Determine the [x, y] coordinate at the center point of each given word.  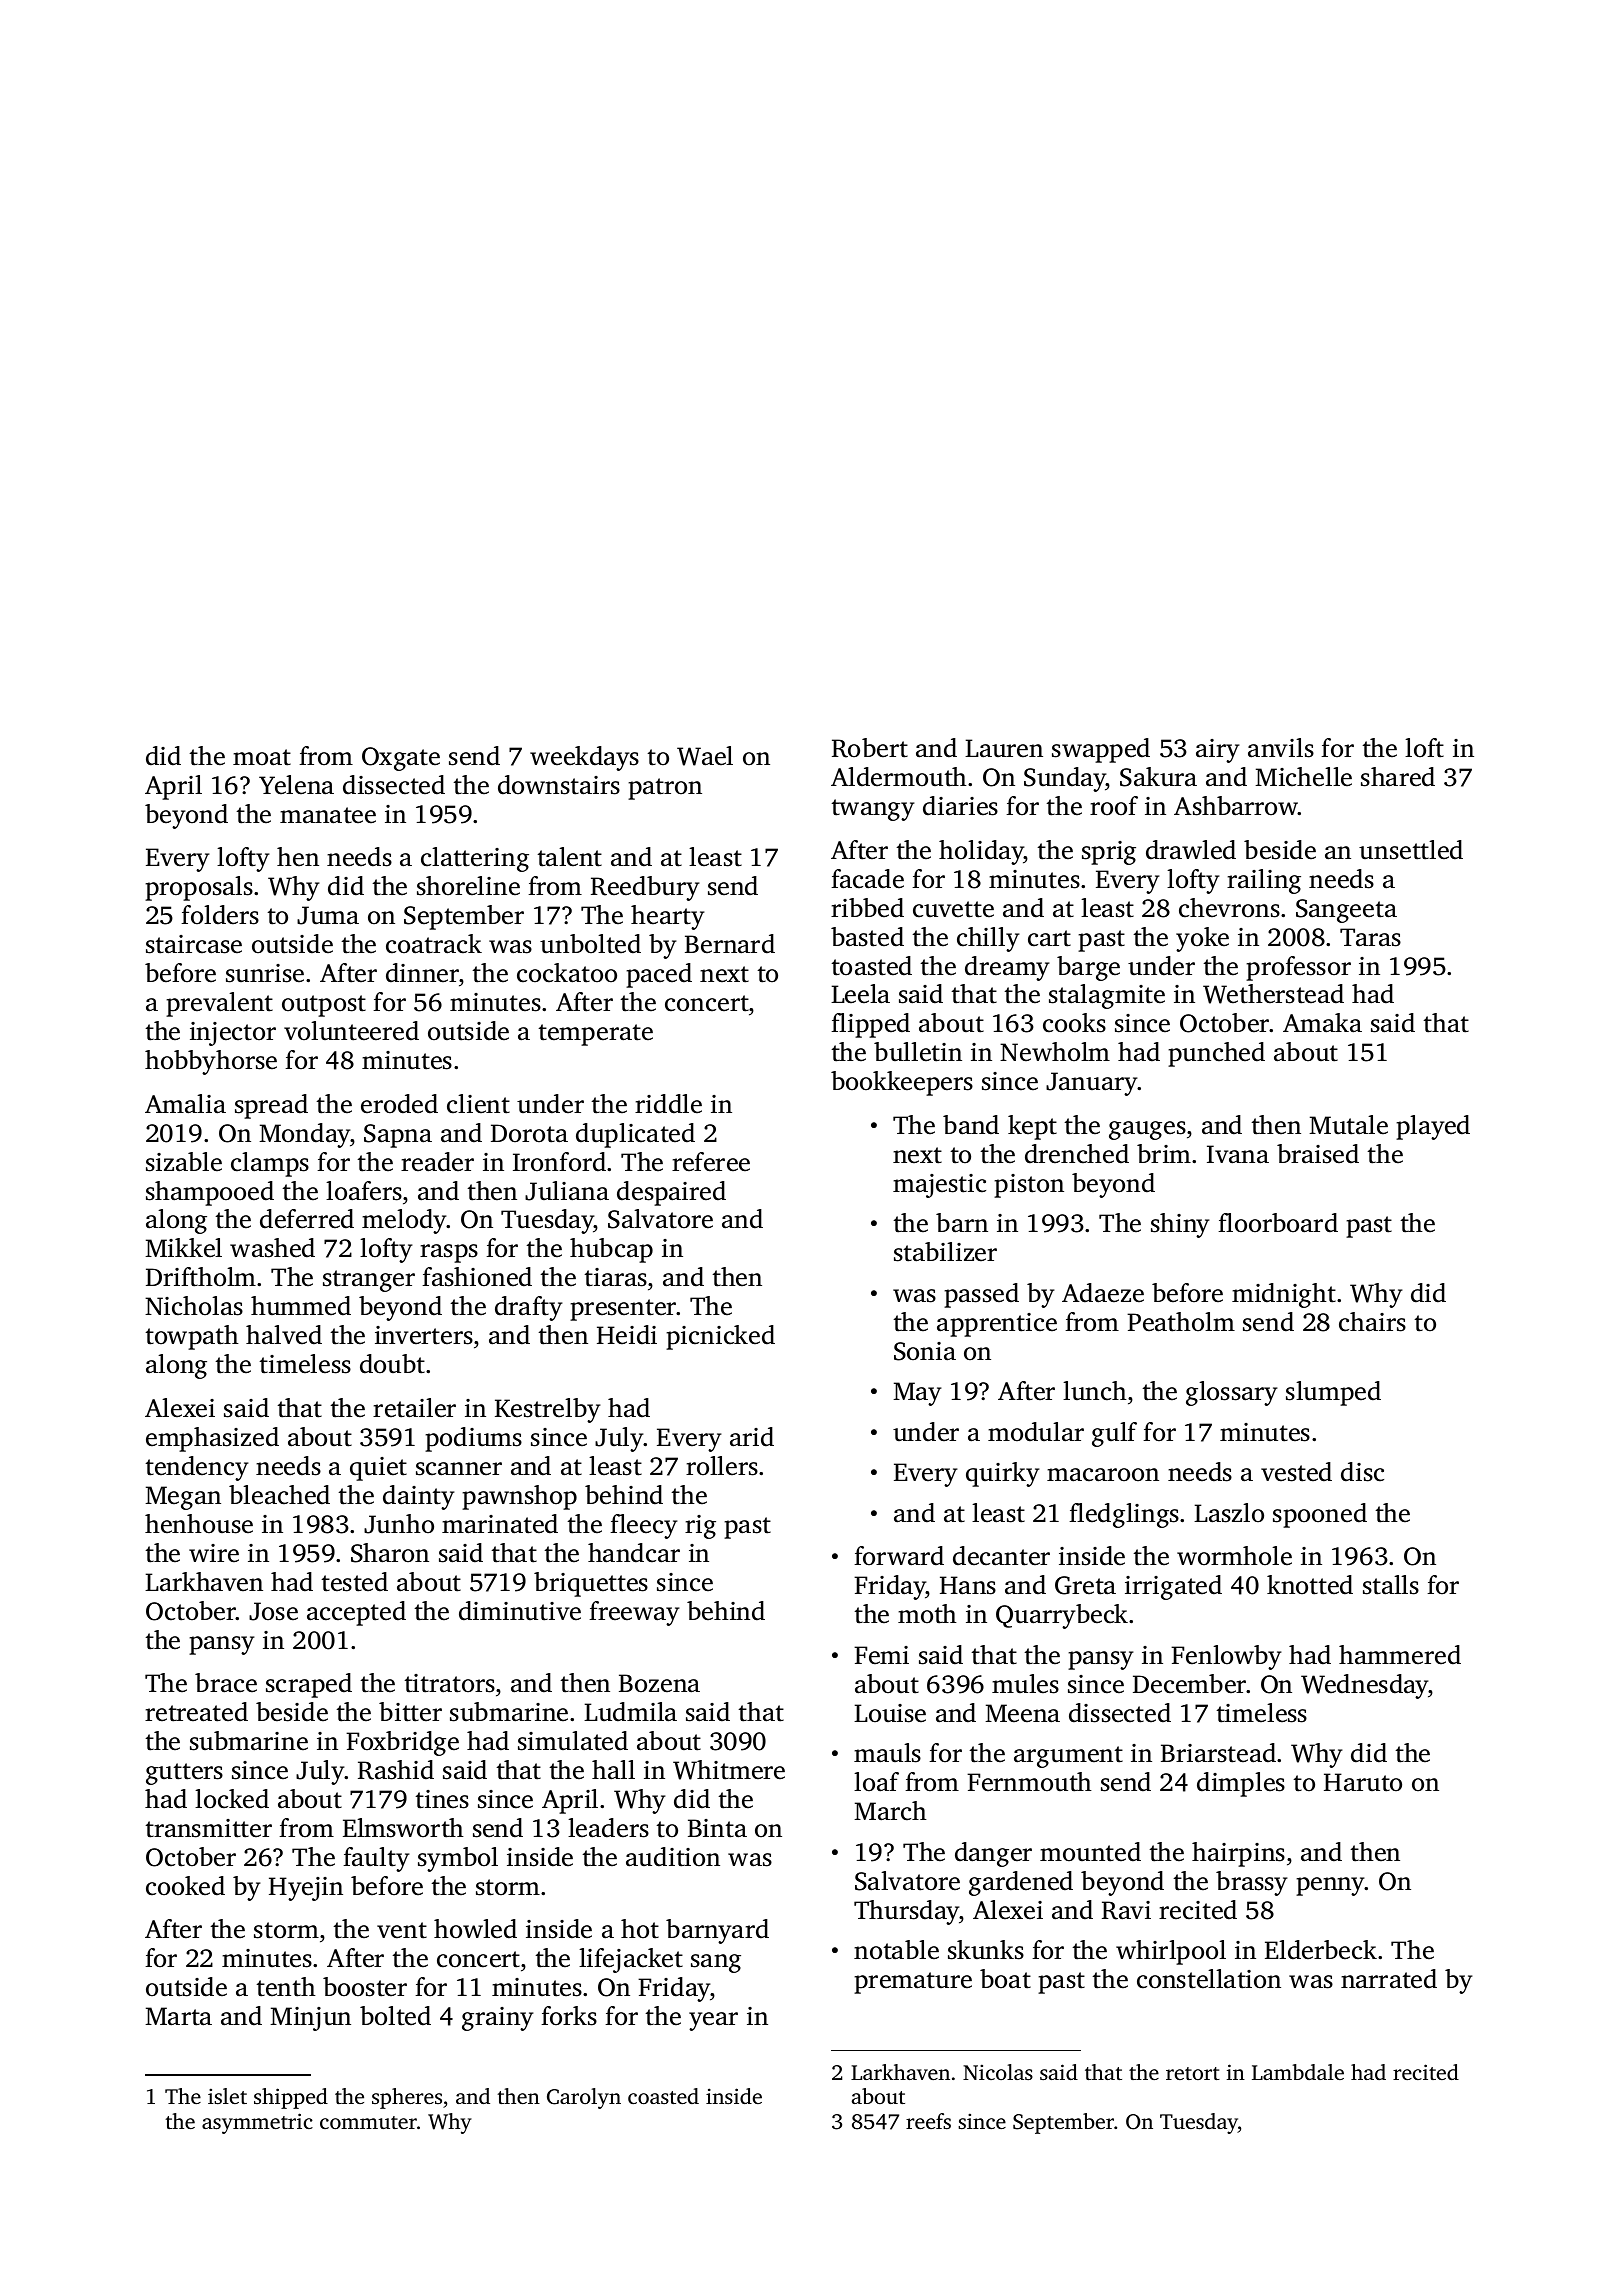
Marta [178, 2016]
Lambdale [1298, 2072]
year [713, 2021]
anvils [1281, 748]
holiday [981, 852]
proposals [199, 888]
